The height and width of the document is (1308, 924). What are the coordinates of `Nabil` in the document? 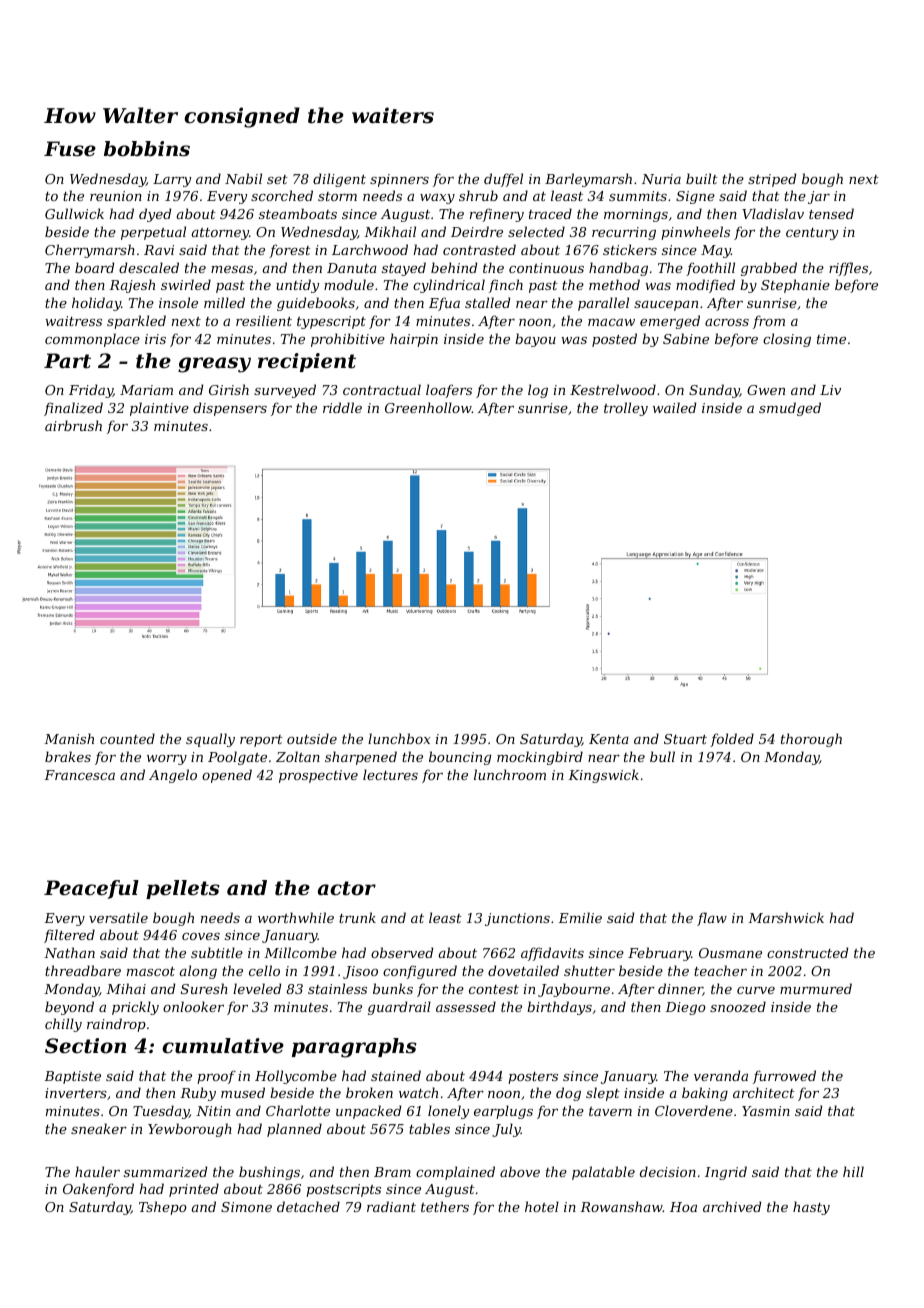 It's located at (243, 178).
